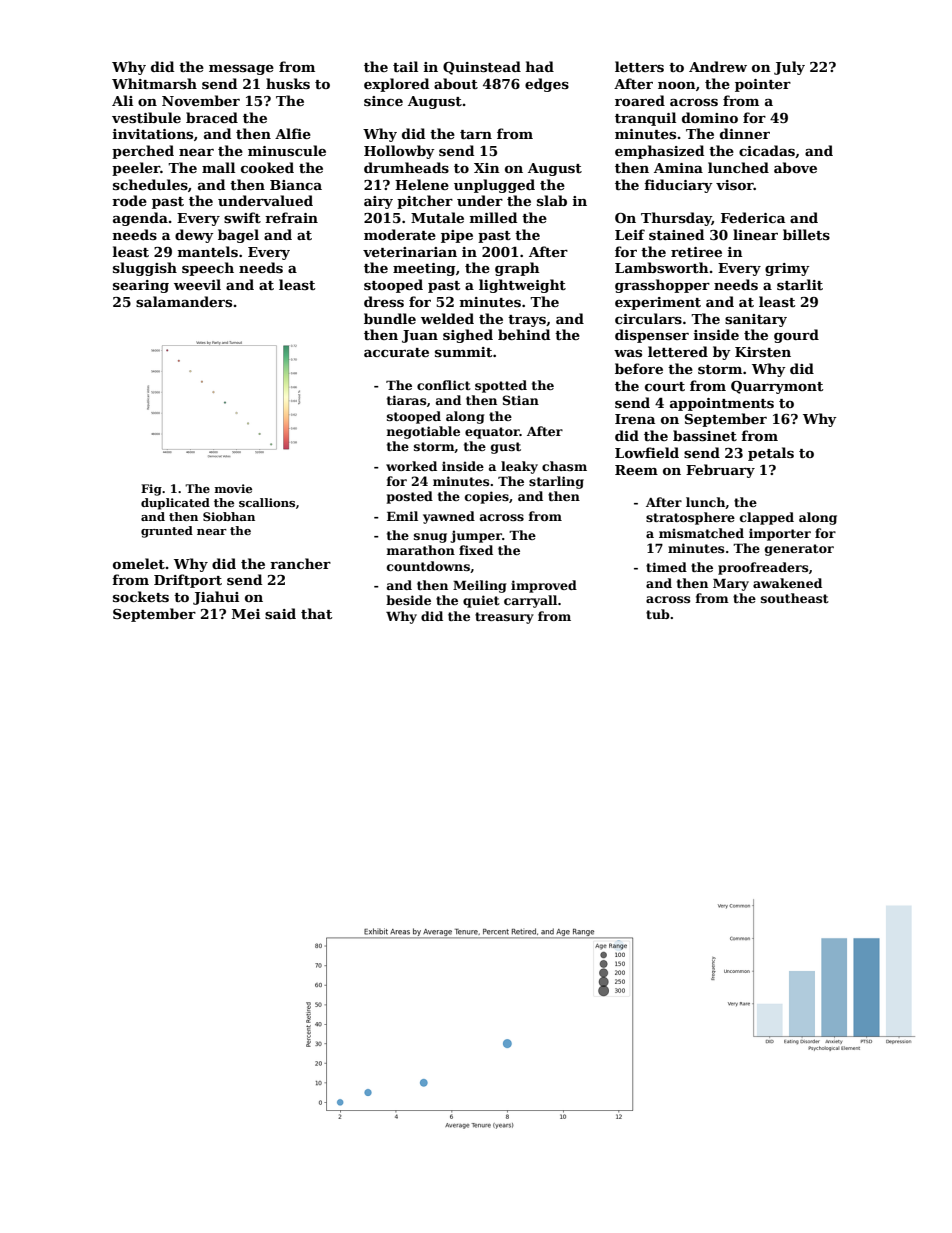  I want to click on beside, so click(408, 600).
